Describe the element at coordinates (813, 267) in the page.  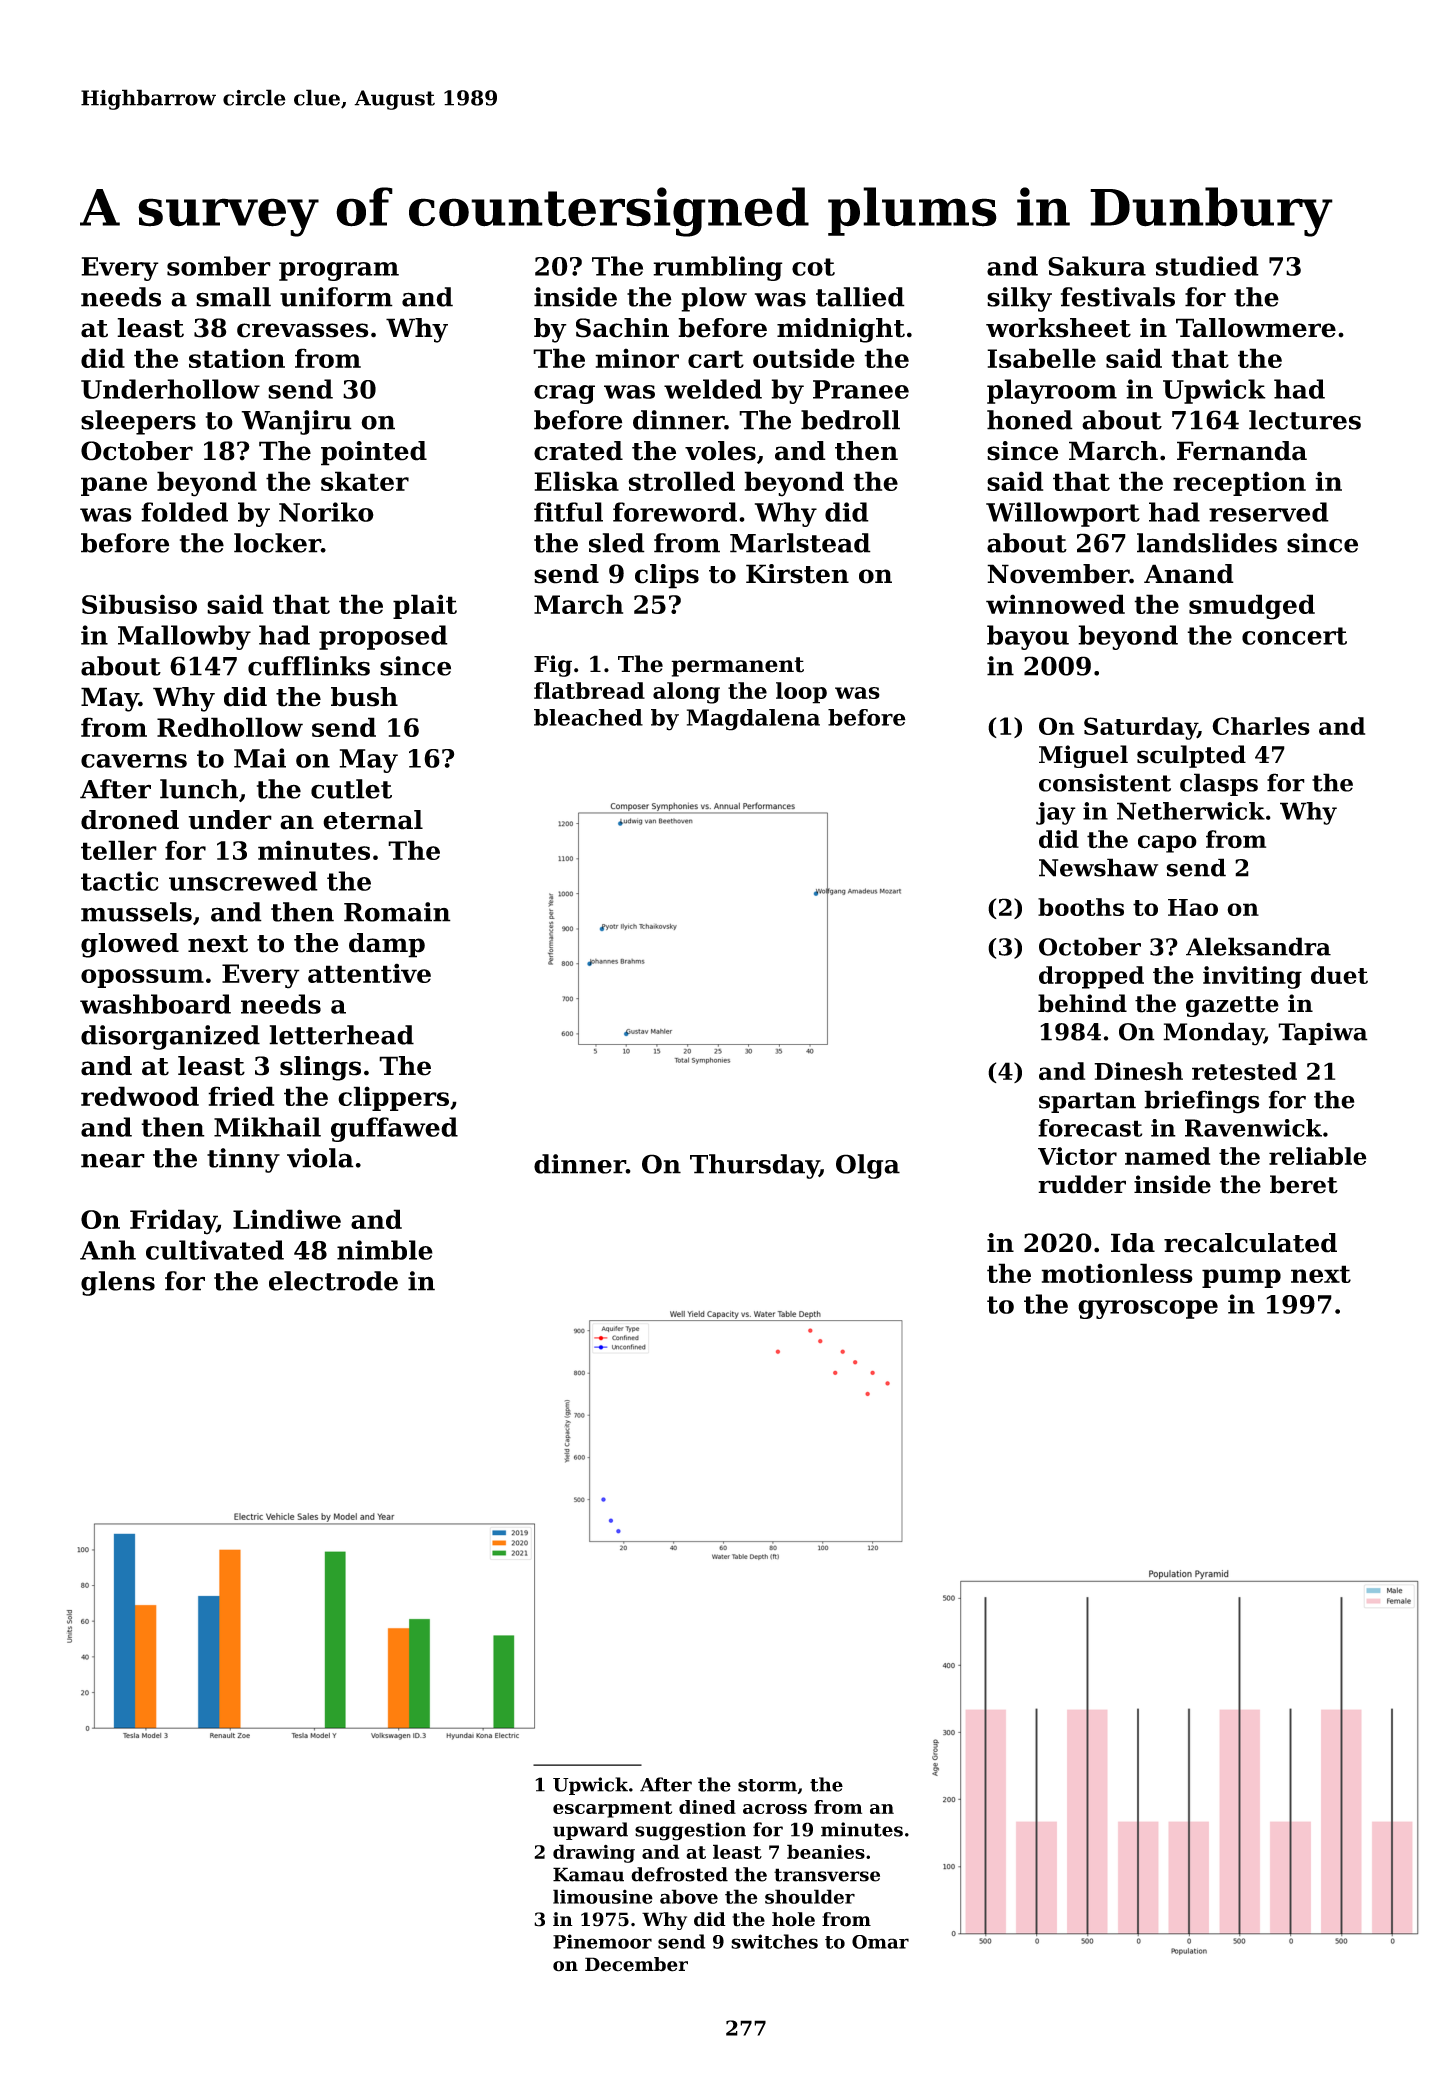
I see `cot` at that location.
